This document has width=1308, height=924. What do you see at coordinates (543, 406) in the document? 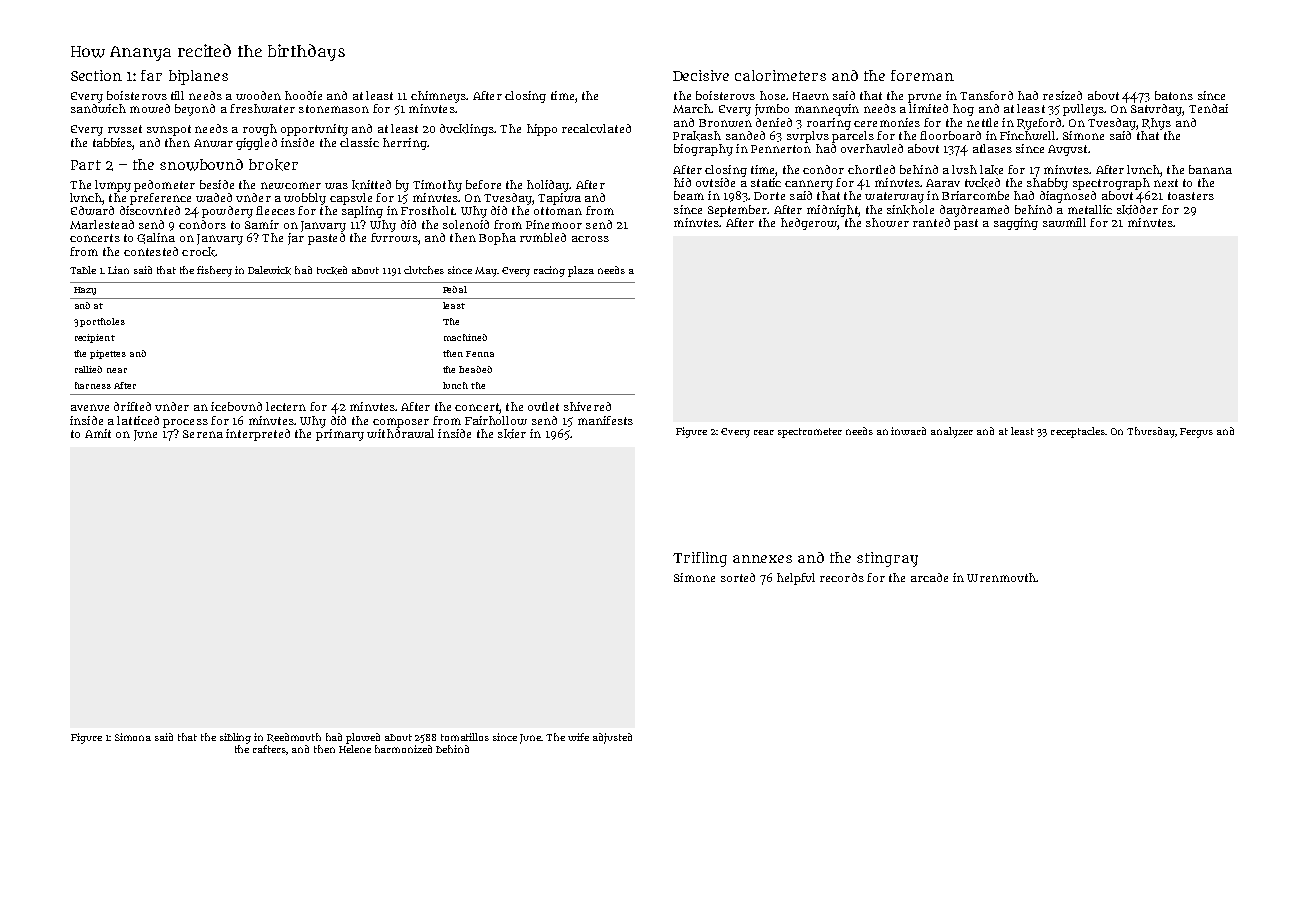
I see `outlet` at bounding box center [543, 406].
